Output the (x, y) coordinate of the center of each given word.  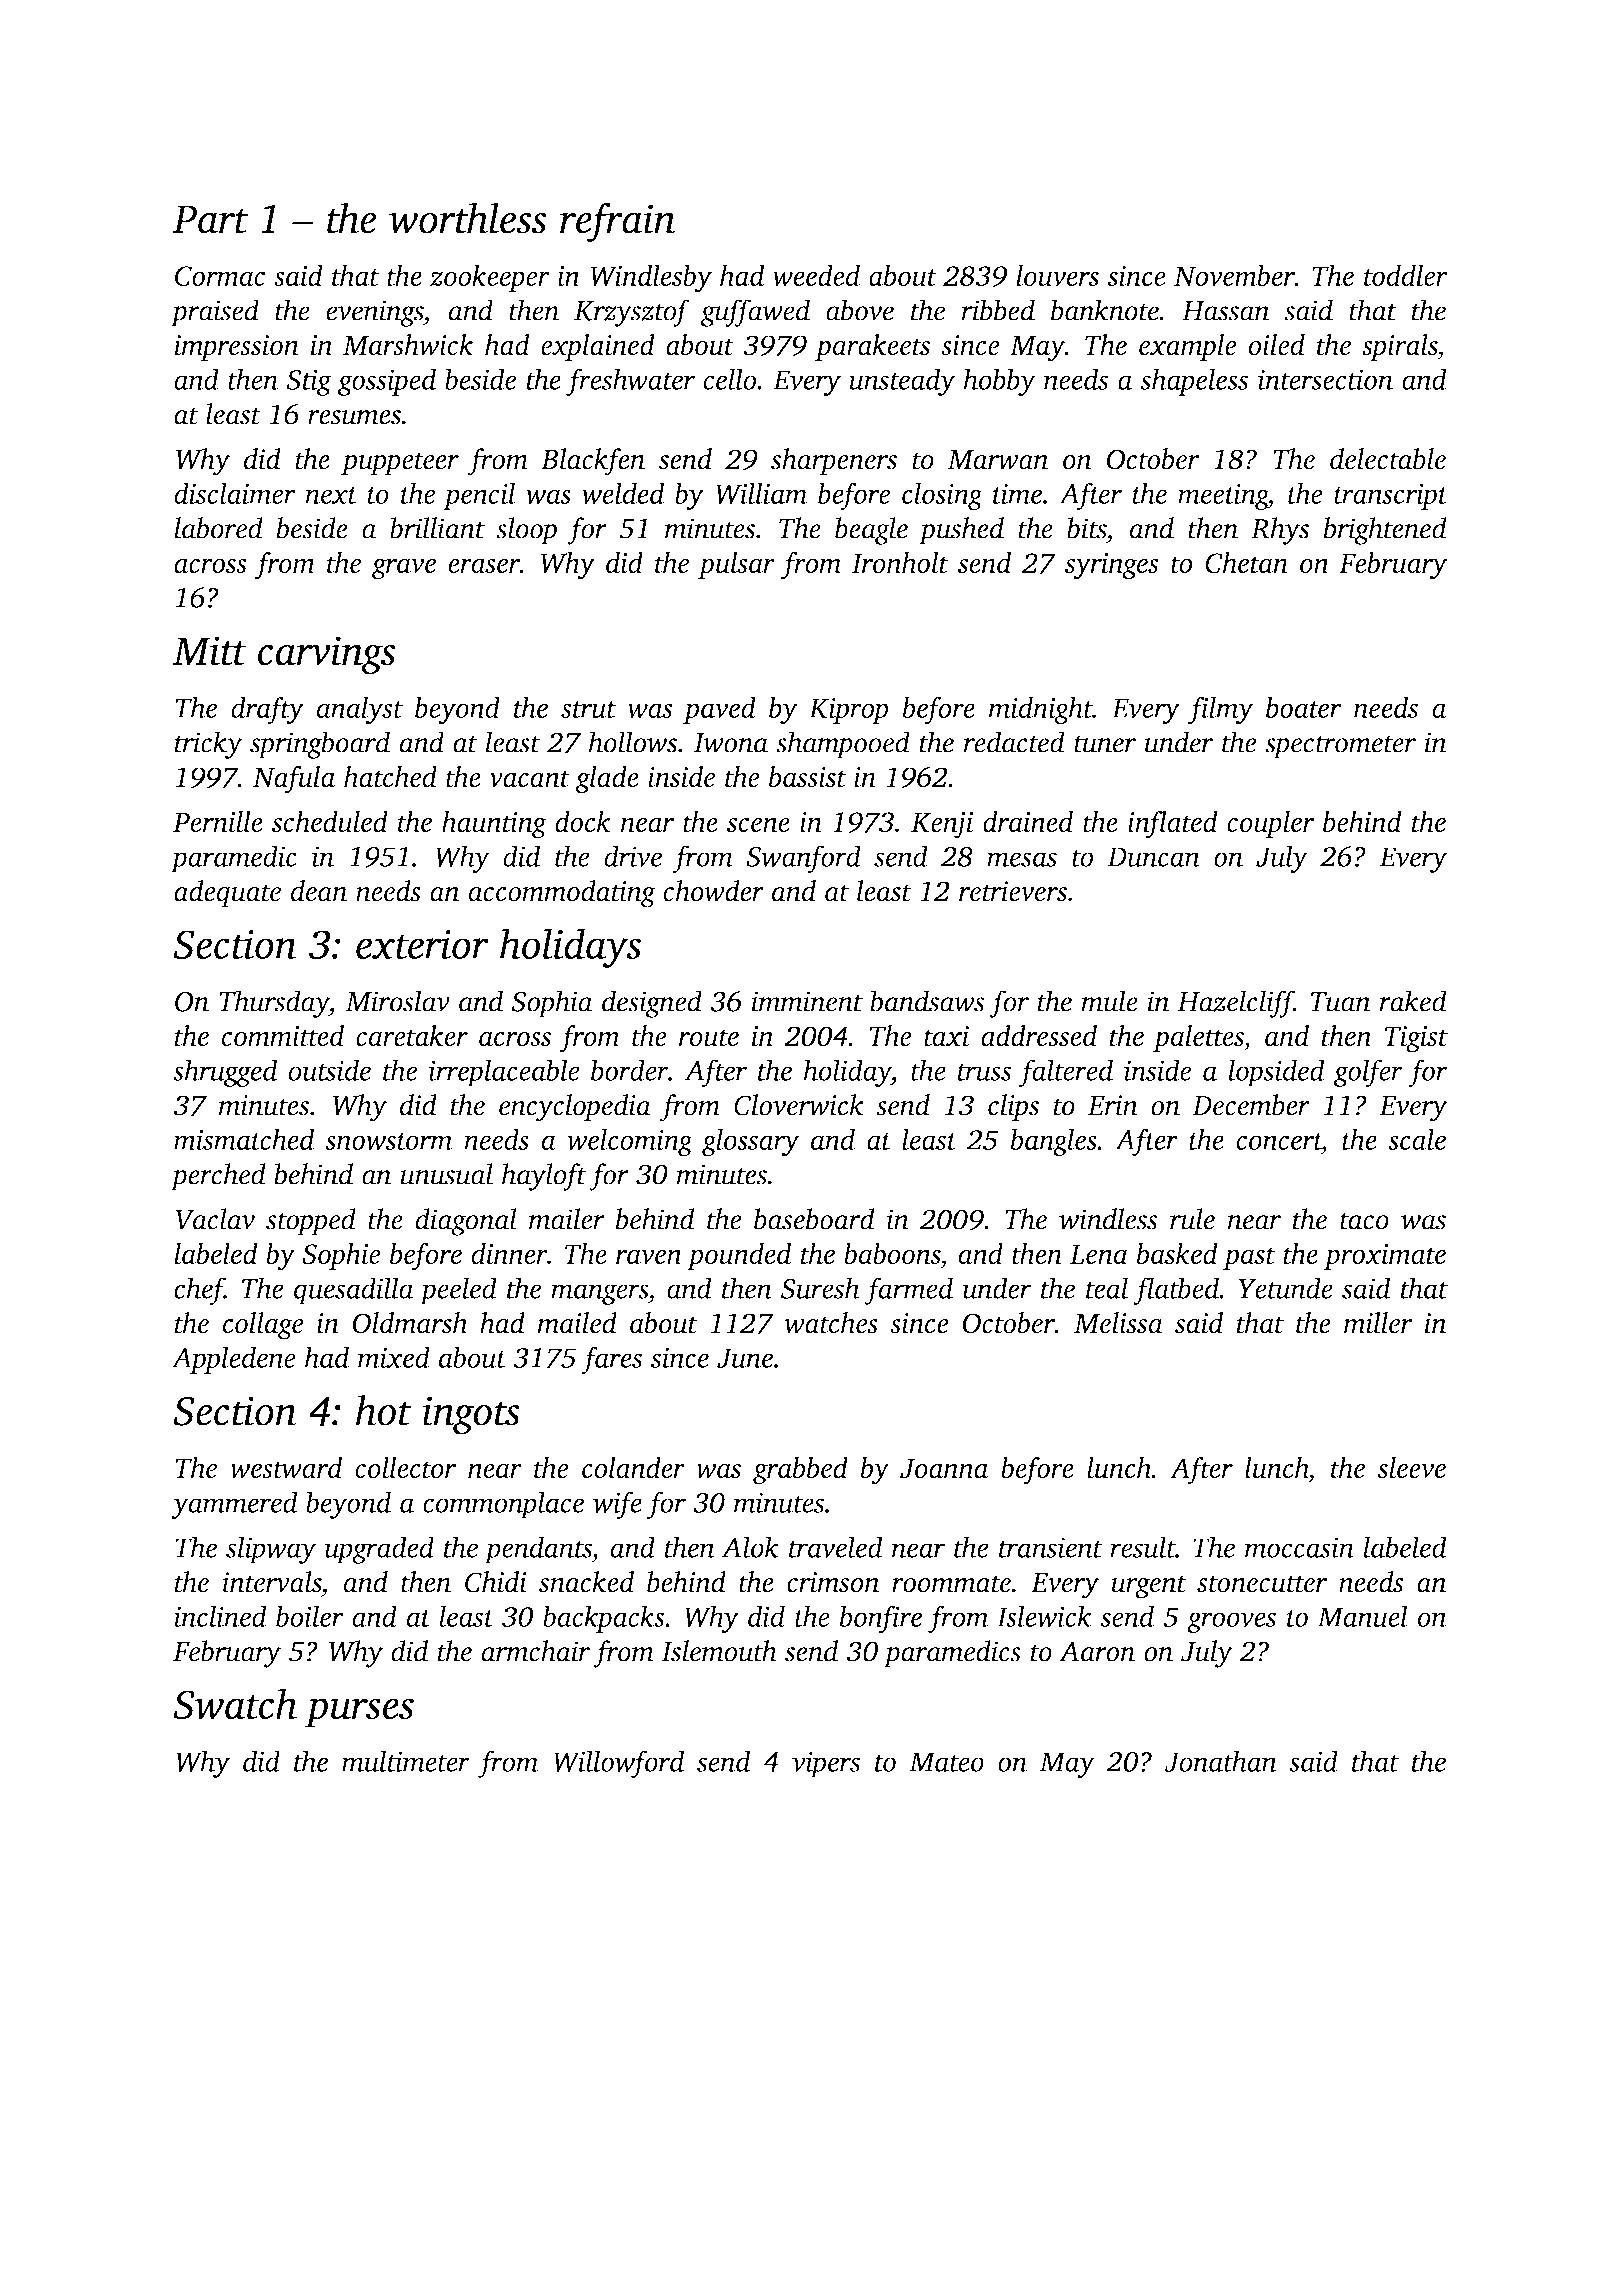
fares (611, 1360)
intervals (271, 1582)
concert (1279, 1141)
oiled (1276, 345)
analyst (360, 710)
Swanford (803, 859)
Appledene (234, 1360)
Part (210, 219)
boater (1304, 707)
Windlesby (651, 278)
